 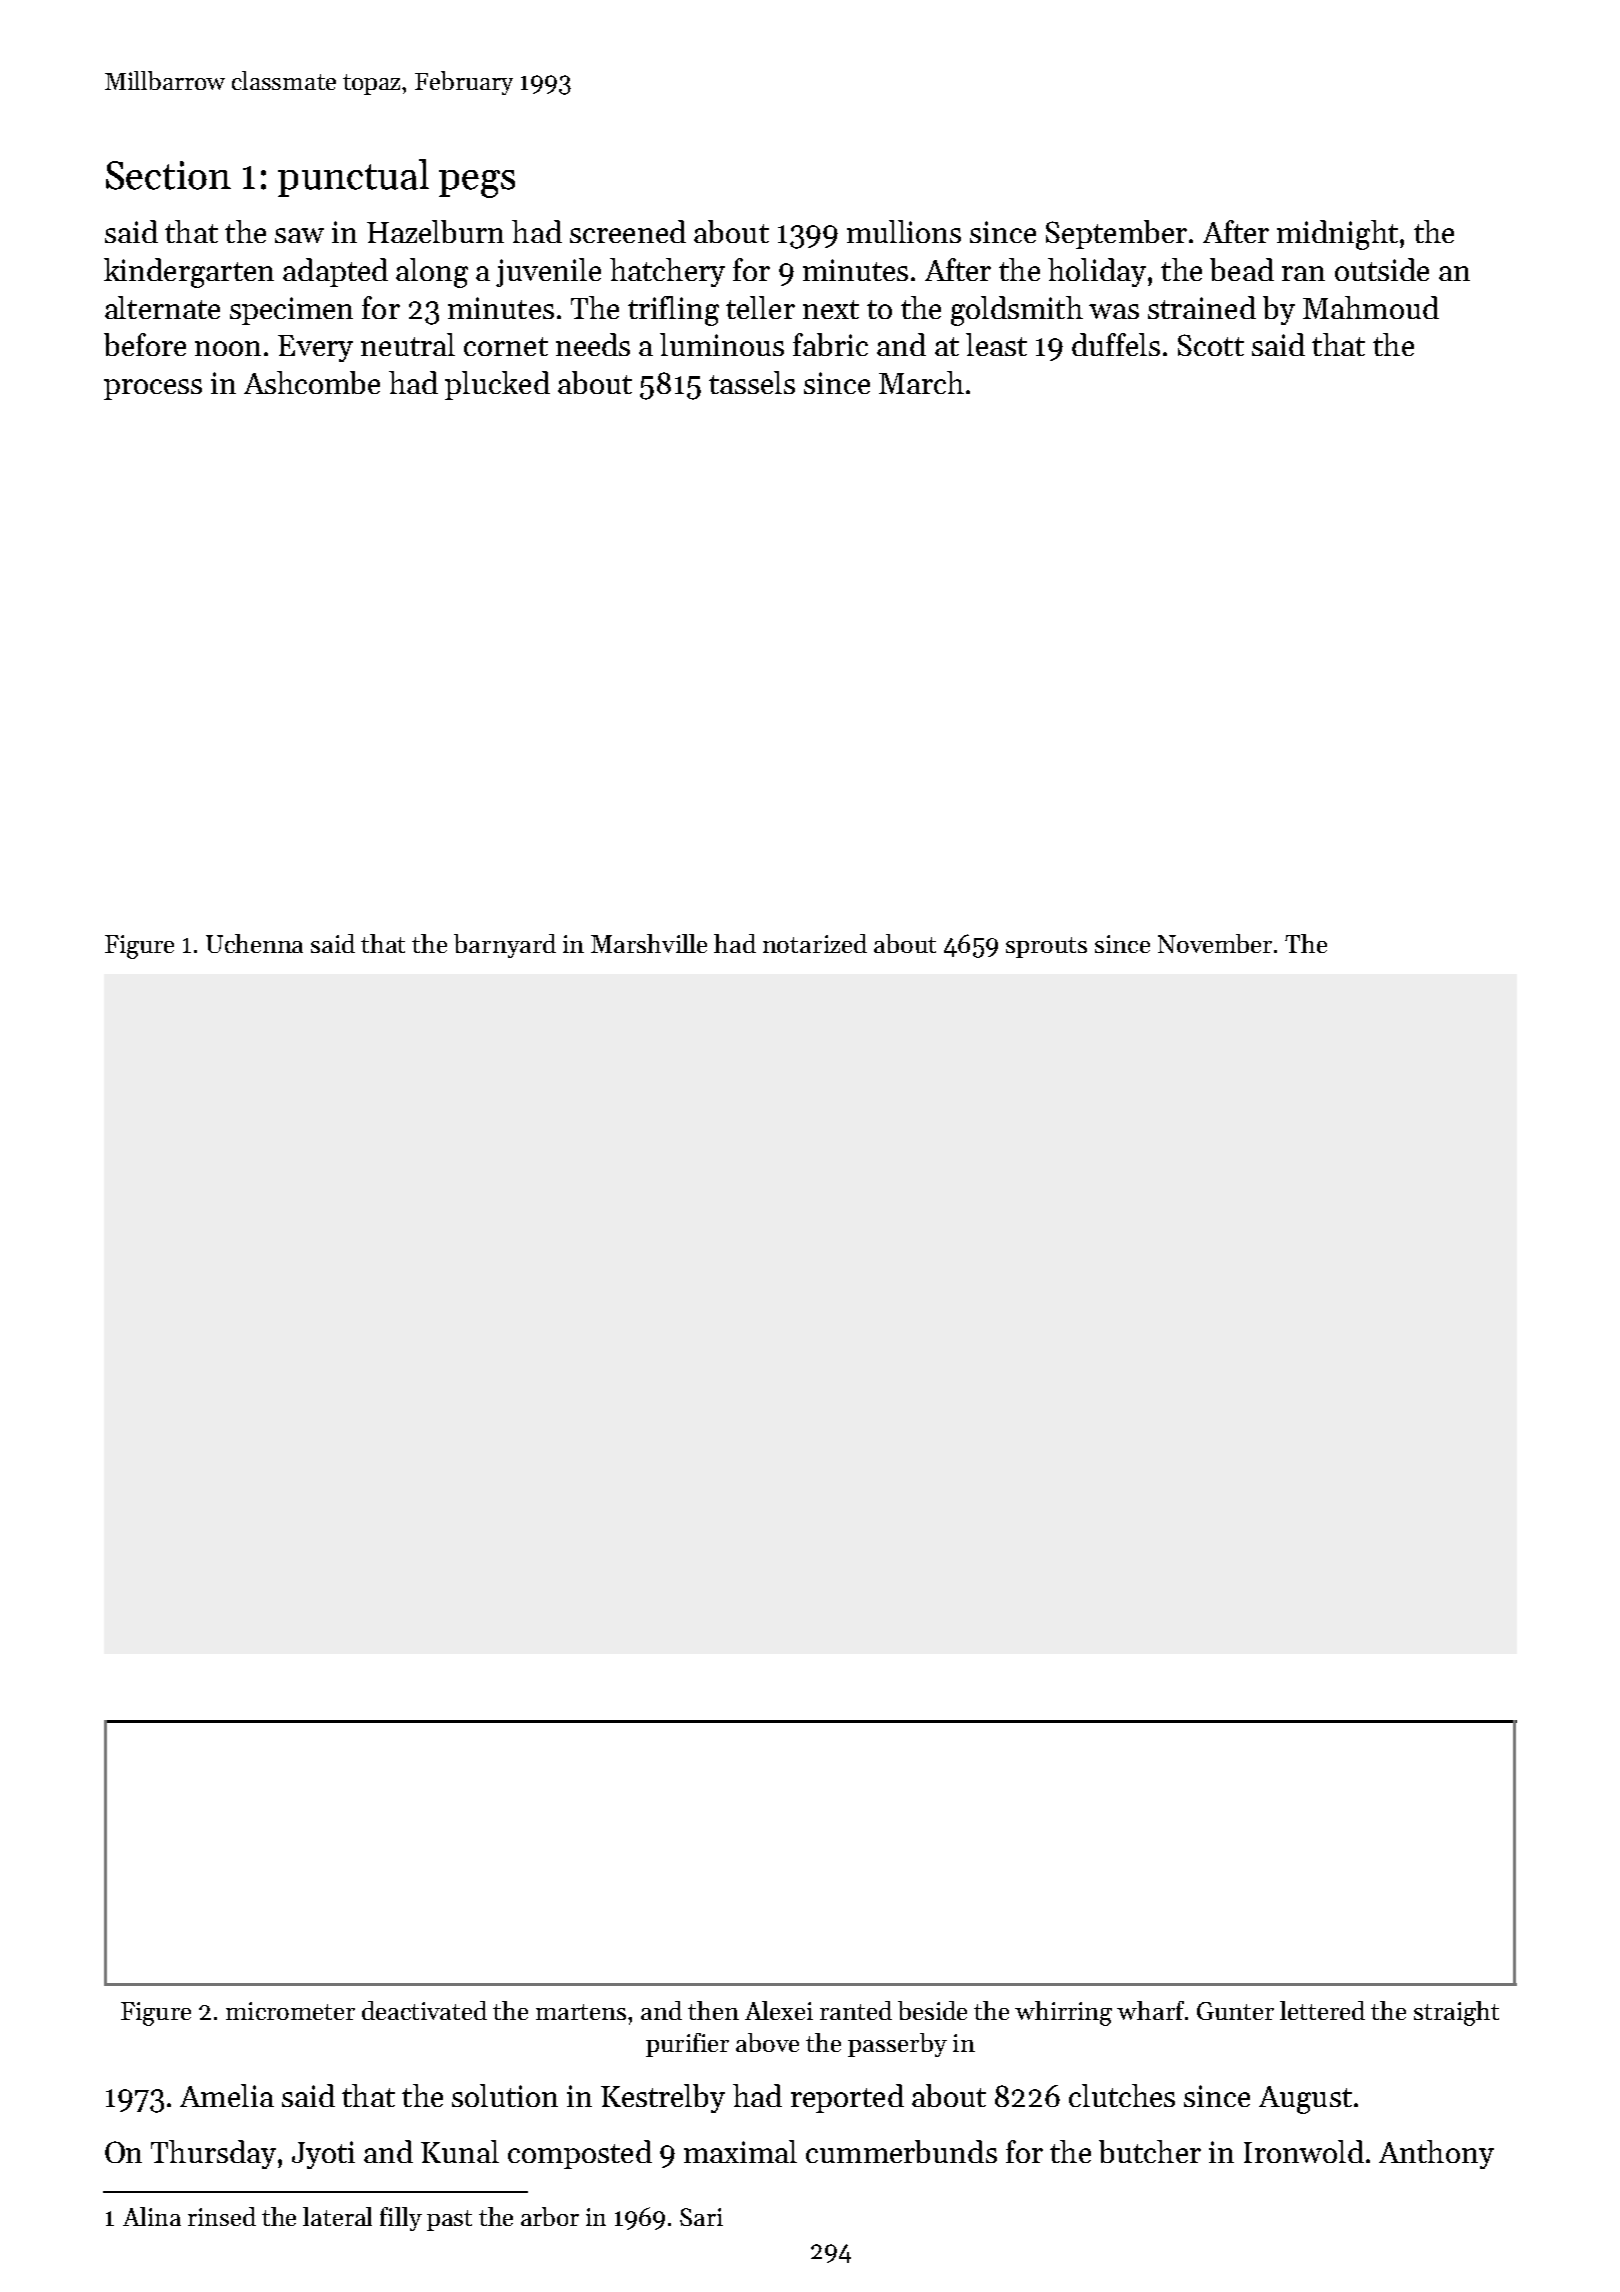 I want to click on midnight, so click(x=1337, y=235).
